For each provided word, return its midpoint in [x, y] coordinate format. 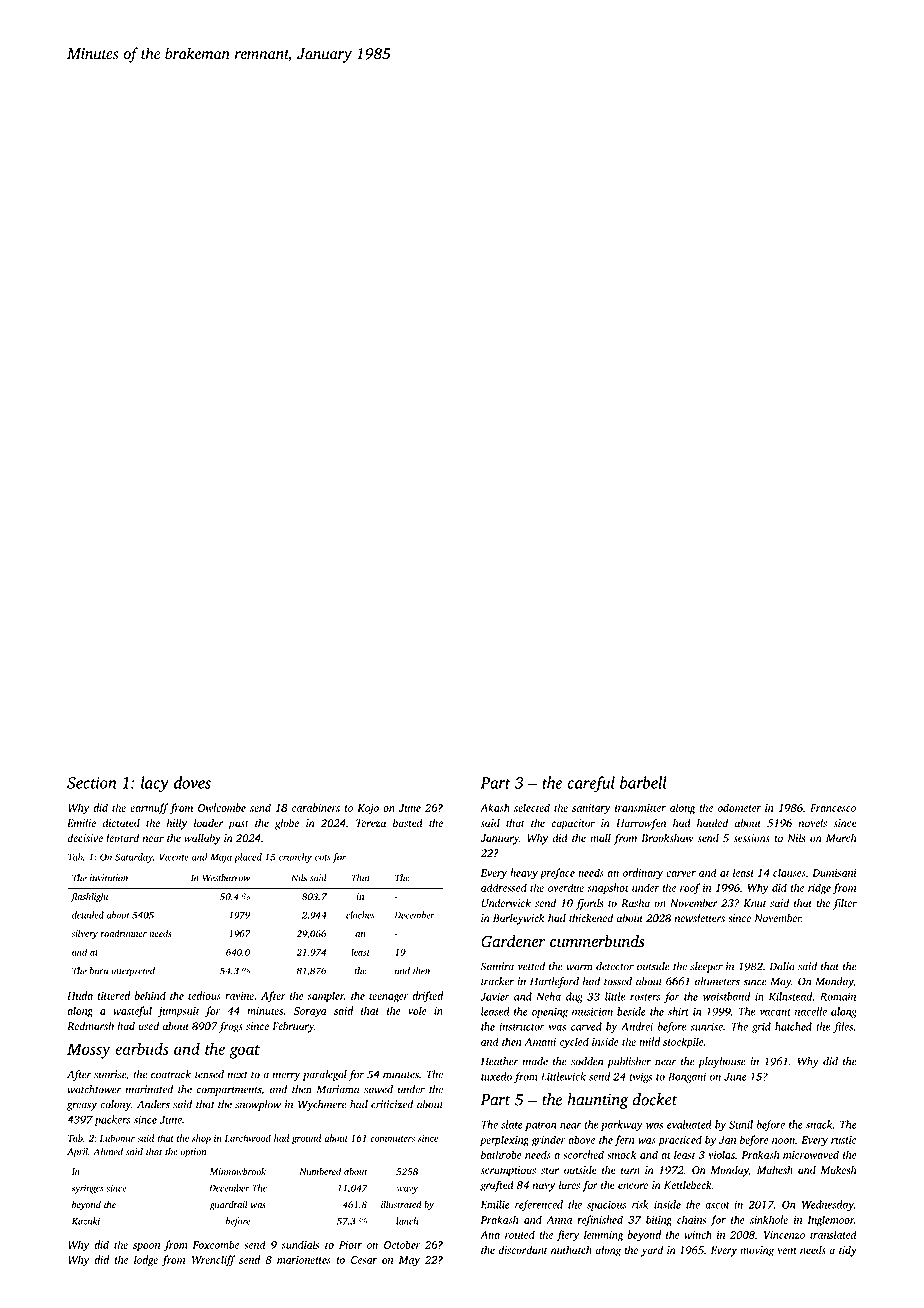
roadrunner [123, 933]
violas [721, 1154]
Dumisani [834, 873]
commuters [392, 1139]
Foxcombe [216, 1244]
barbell [643, 782]
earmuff [149, 809]
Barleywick [518, 919]
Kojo [368, 809]
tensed [209, 1074]
